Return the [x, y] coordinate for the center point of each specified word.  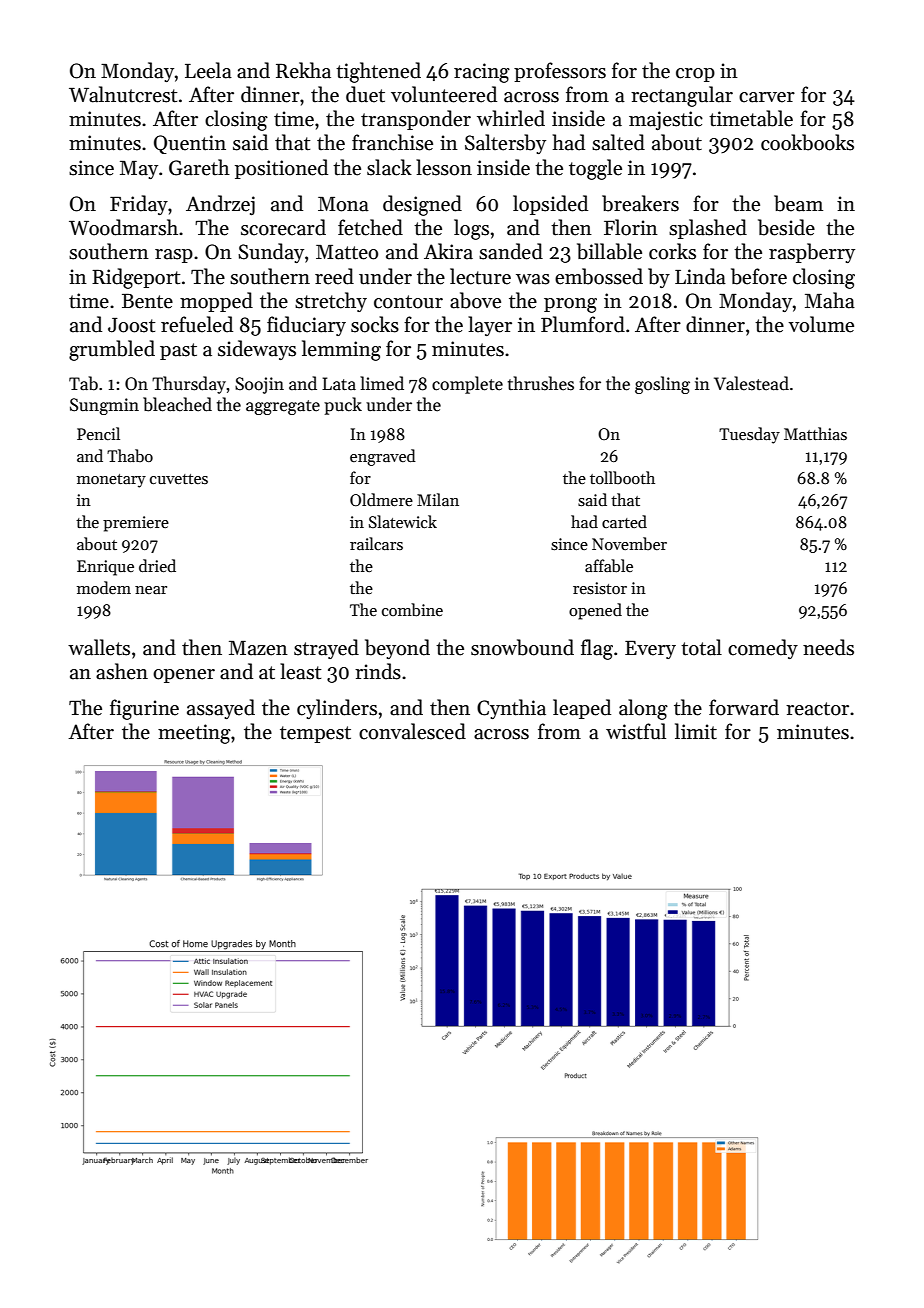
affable [609, 566]
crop [695, 75]
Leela [208, 70]
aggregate [283, 407]
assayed [221, 709]
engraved [383, 457]
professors [560, 72]
